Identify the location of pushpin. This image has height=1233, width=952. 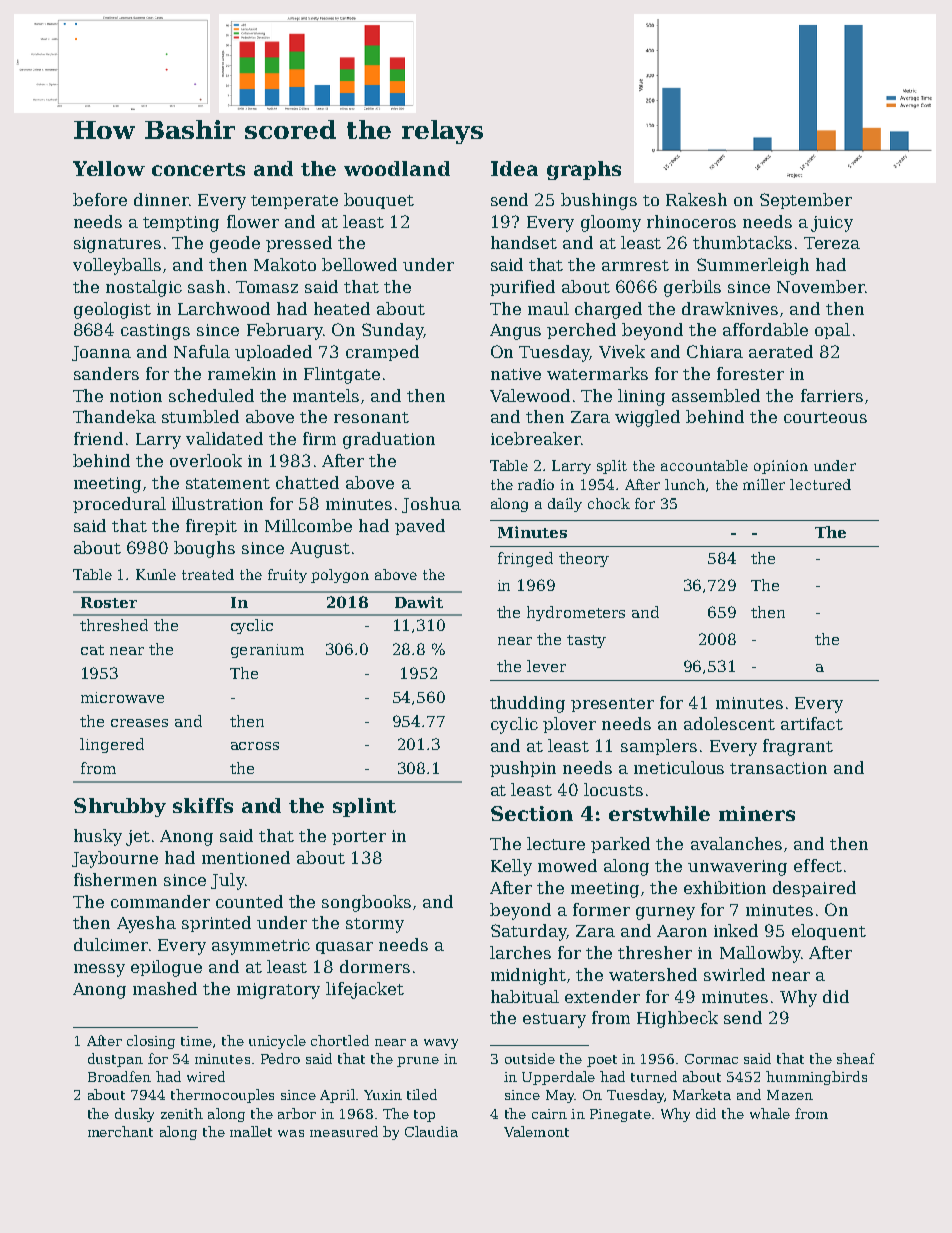
(523, 769).
